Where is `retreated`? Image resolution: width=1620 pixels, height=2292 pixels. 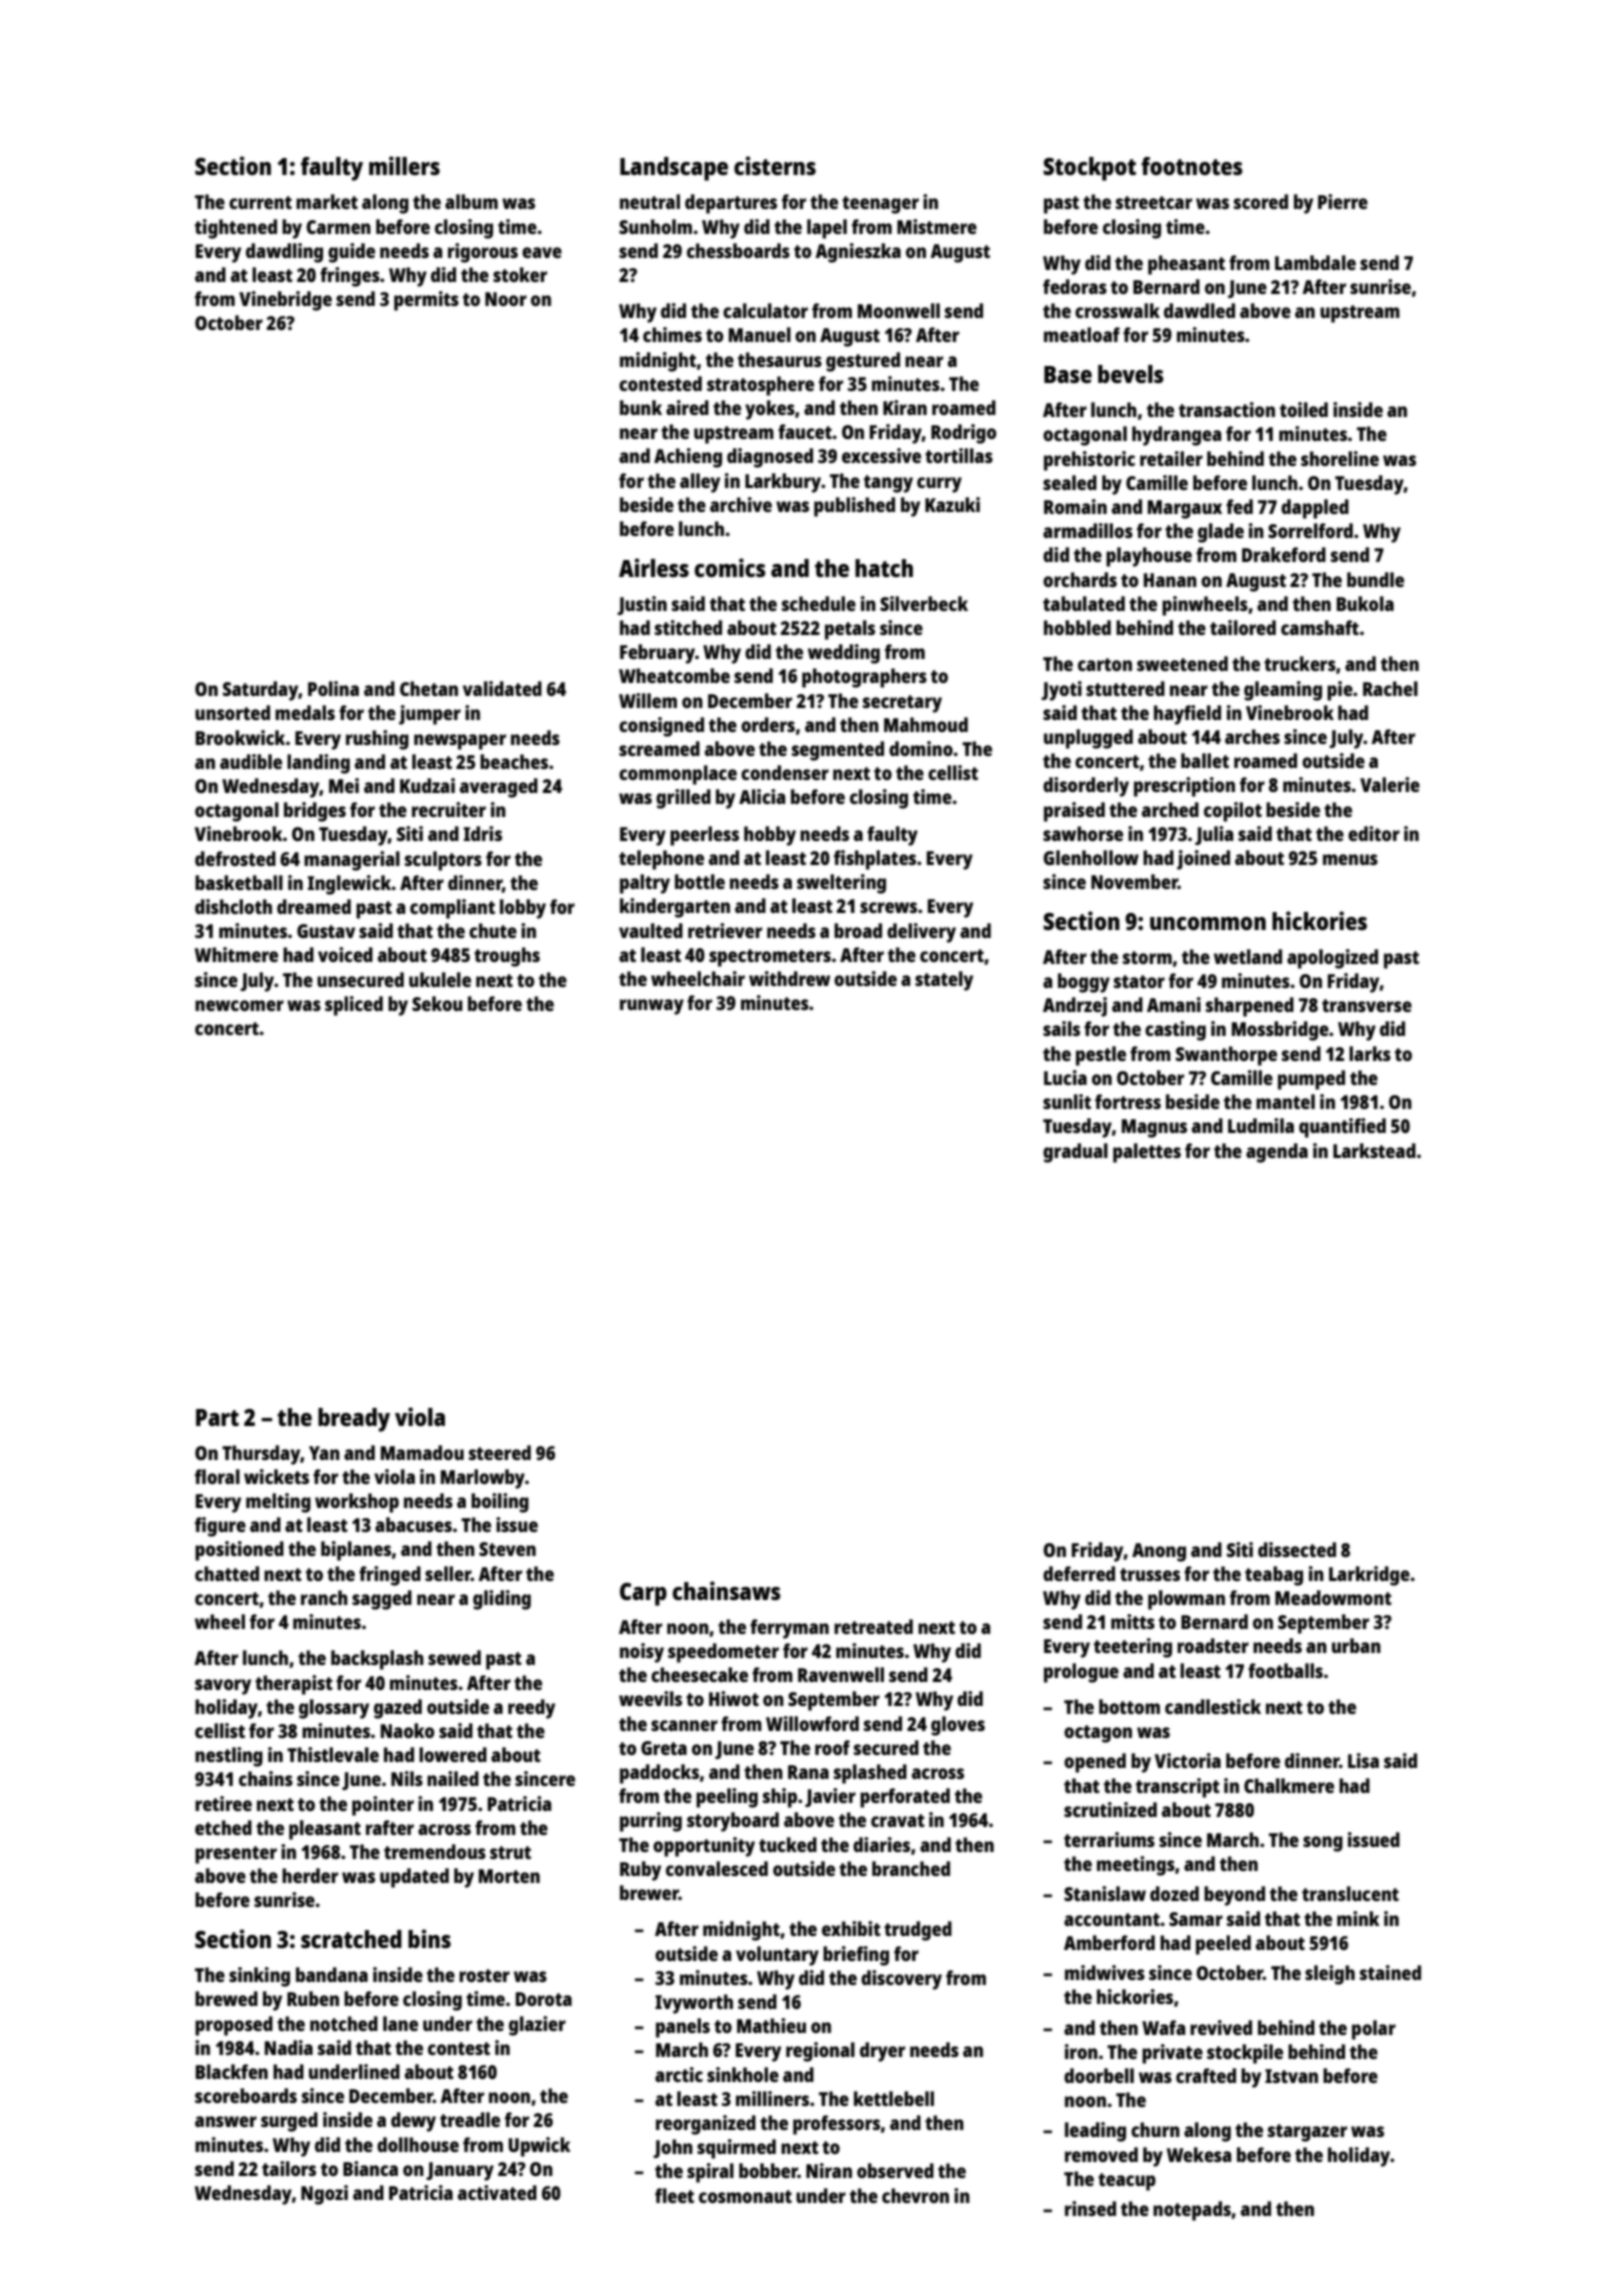
retreated is located at coordinates (873, 1626).
